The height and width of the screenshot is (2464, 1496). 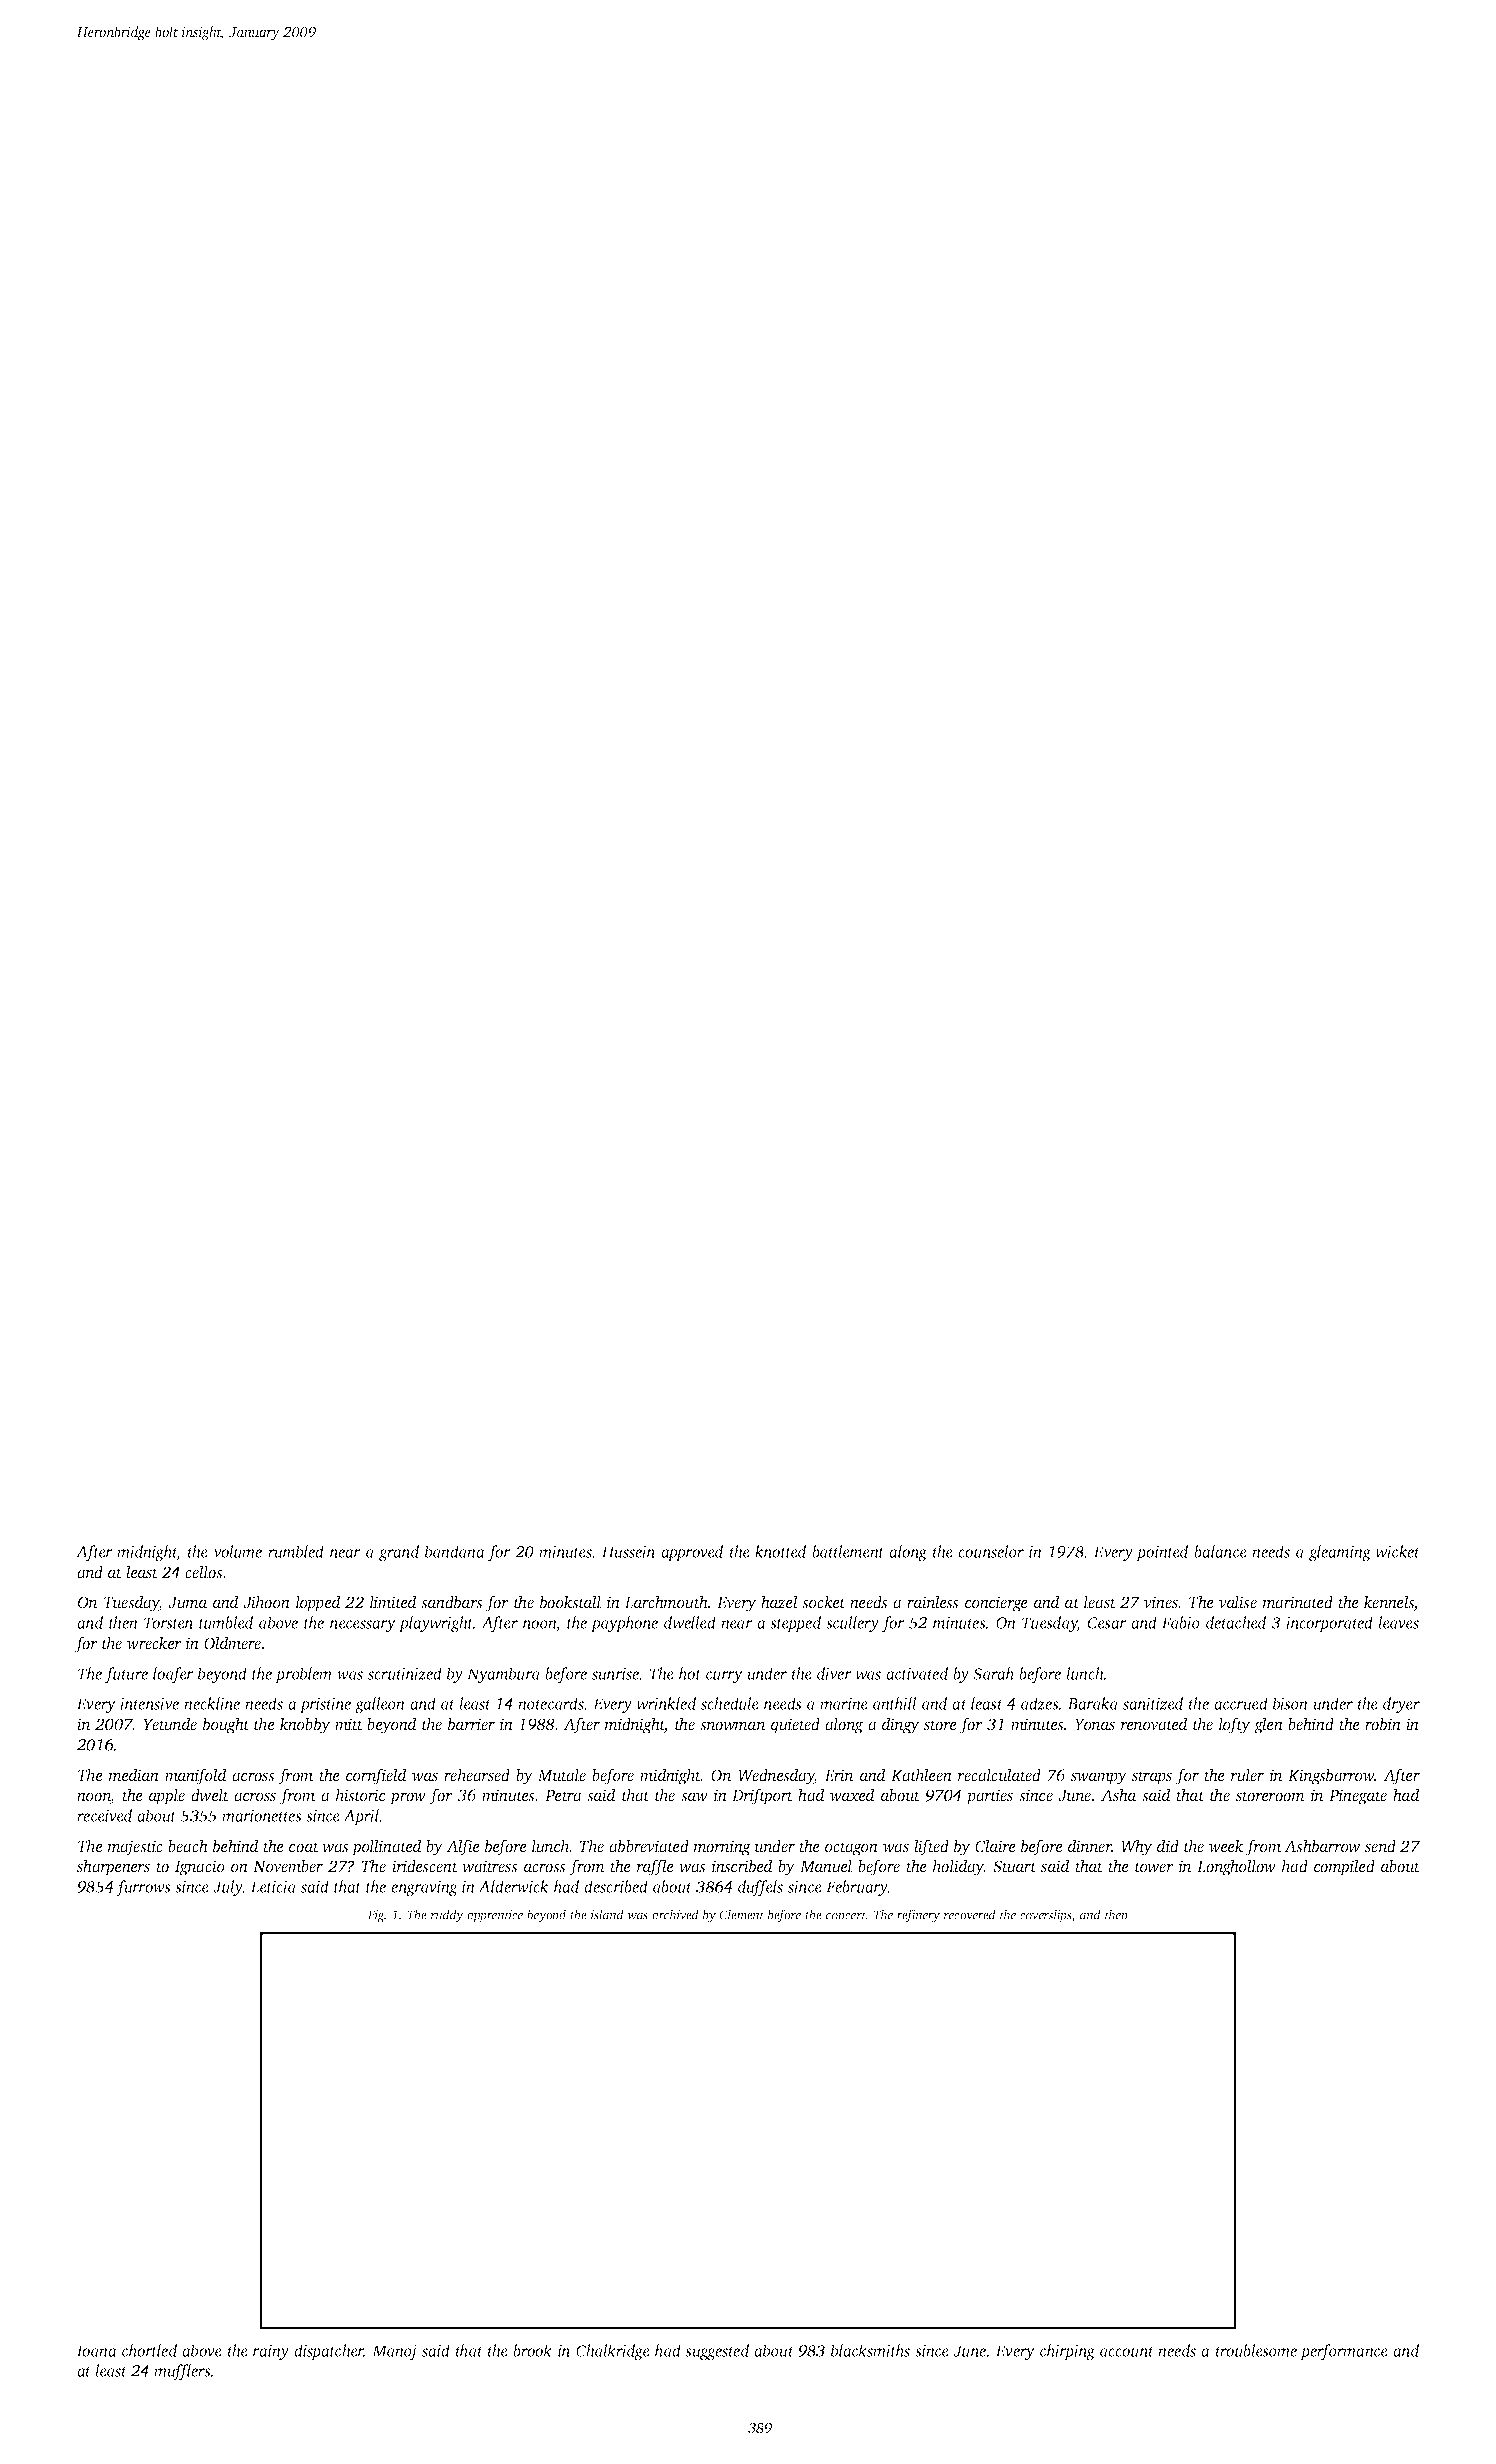 I want to click on bookstall, so click(x=570, y=1602).
